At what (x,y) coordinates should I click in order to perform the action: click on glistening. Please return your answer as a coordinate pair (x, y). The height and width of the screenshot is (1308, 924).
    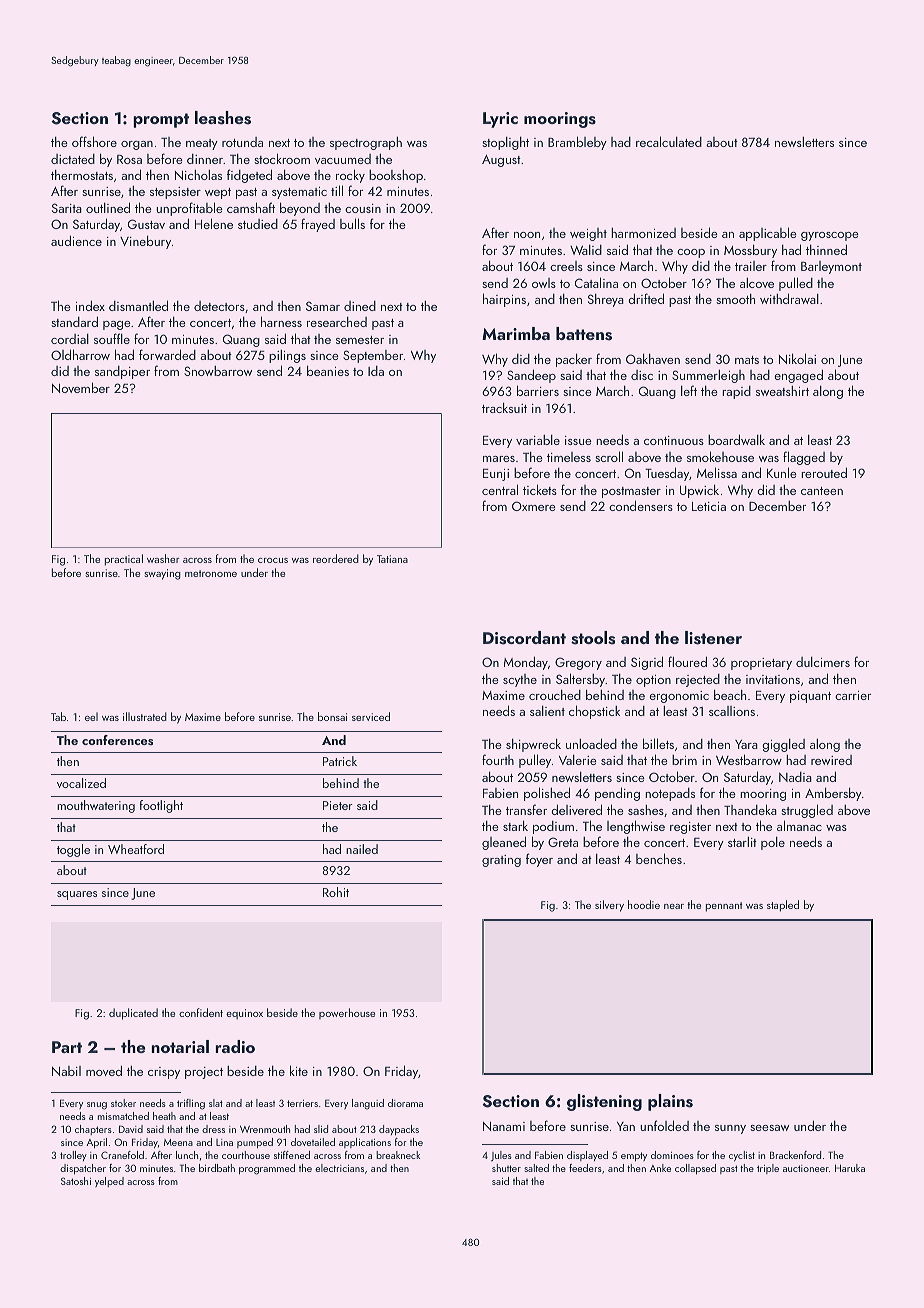
    Looking at the image, I should click on (604, 1102).
